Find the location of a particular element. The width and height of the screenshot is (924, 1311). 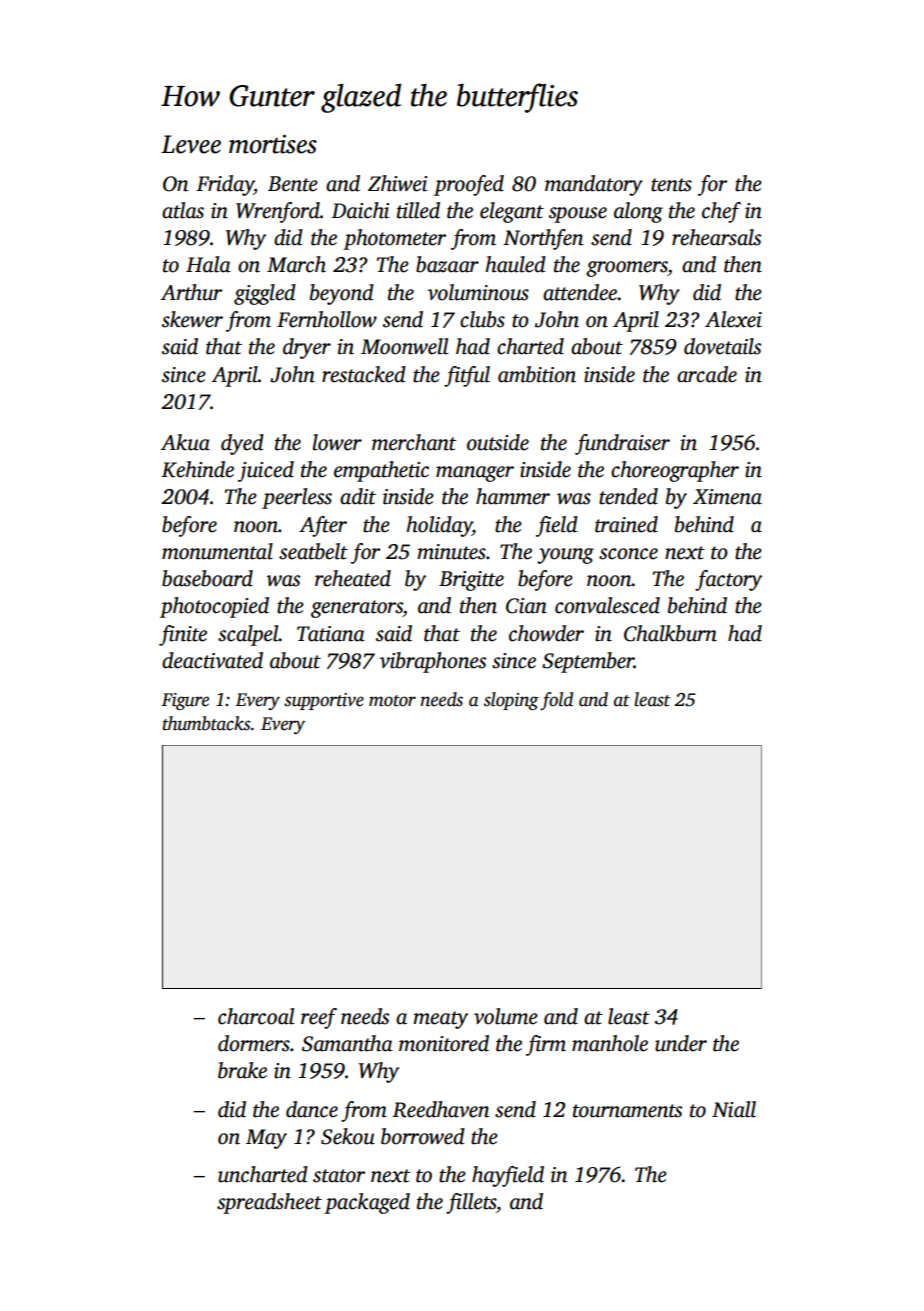

manager is located at coordinates (475, 474).
